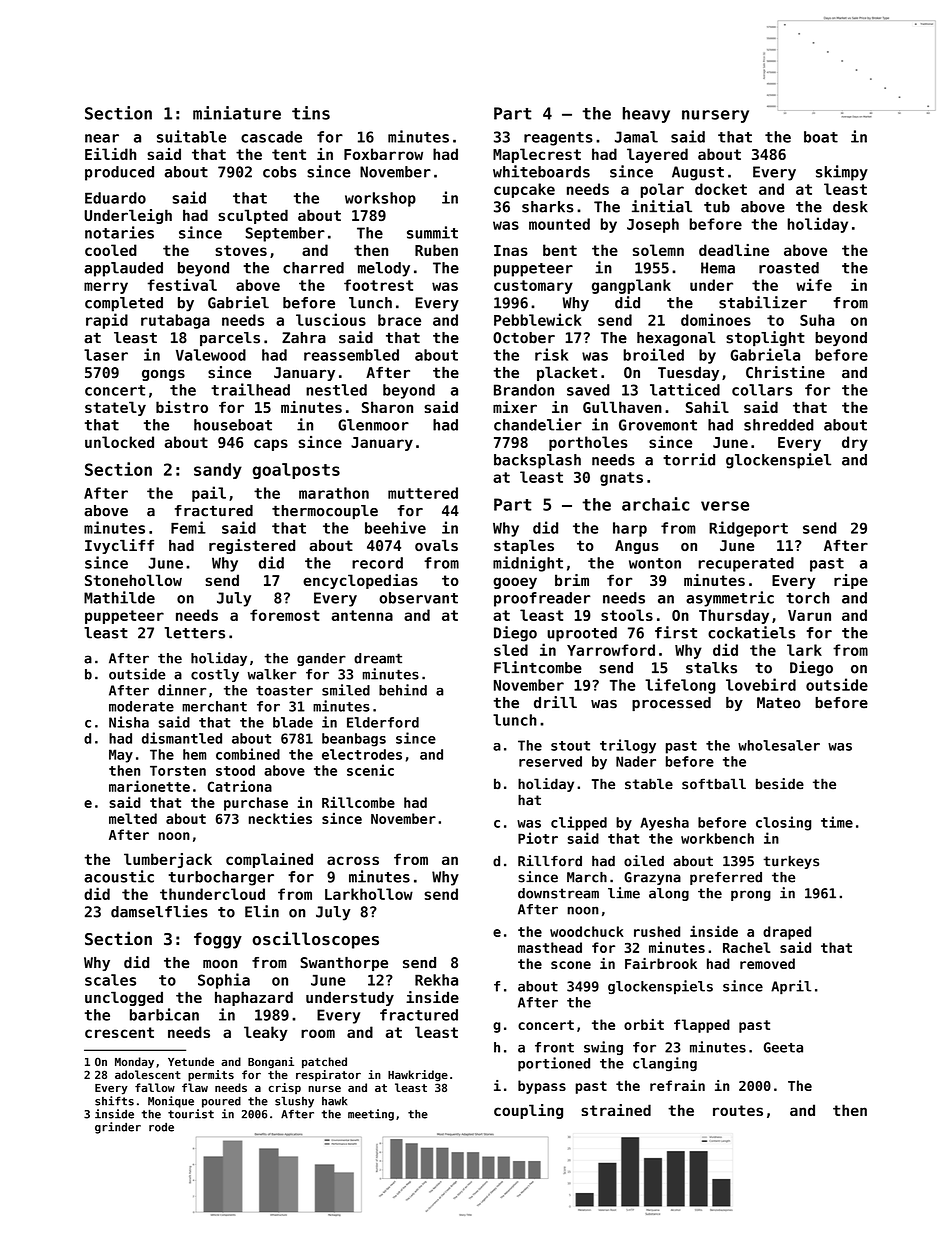  What do you see at coordinates (567, 374) in the image?
I see `placket` at bounding box center [567, 374].
